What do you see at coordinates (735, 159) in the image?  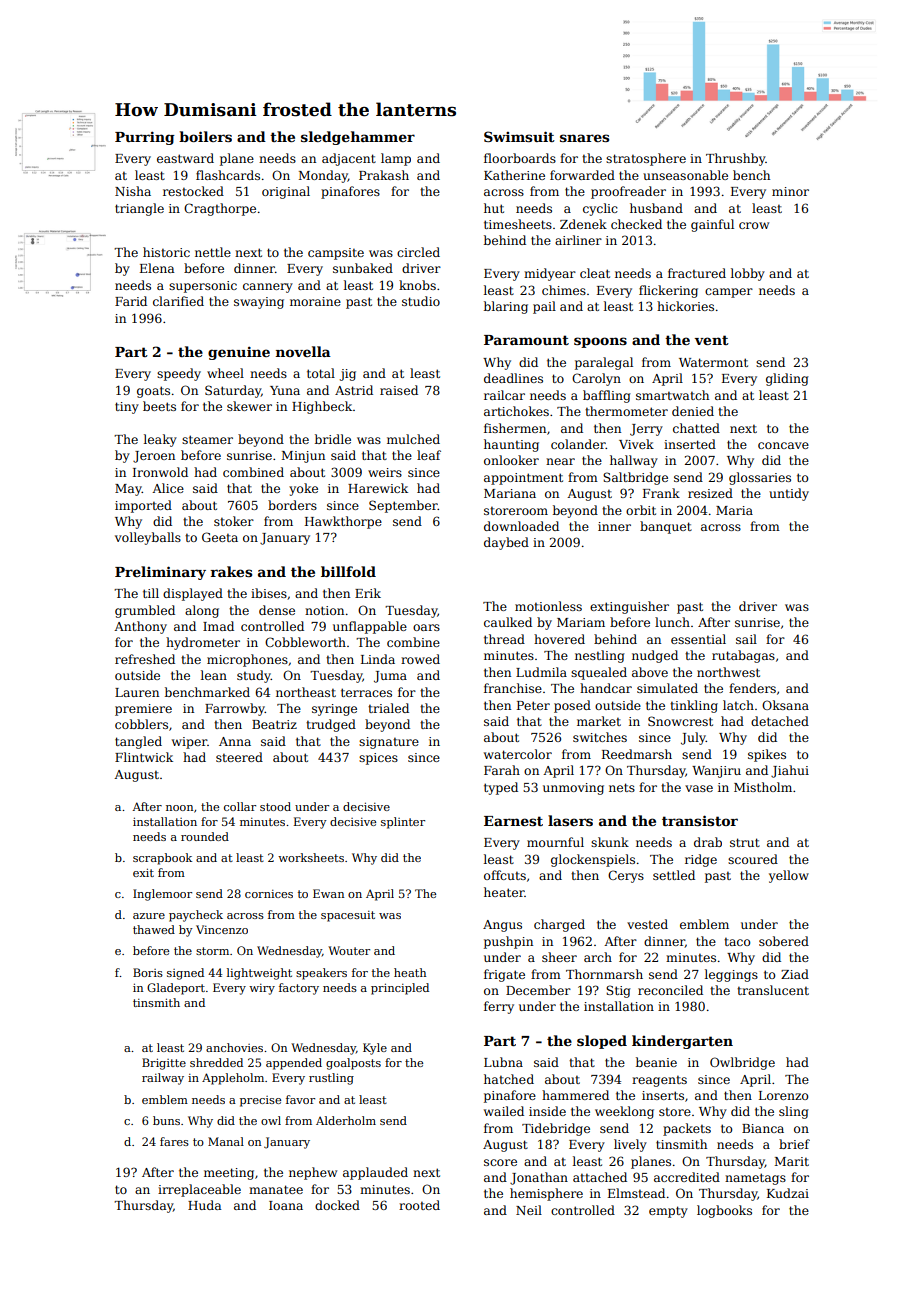 I see `Thrushby` at bounding box center [735, 159].
